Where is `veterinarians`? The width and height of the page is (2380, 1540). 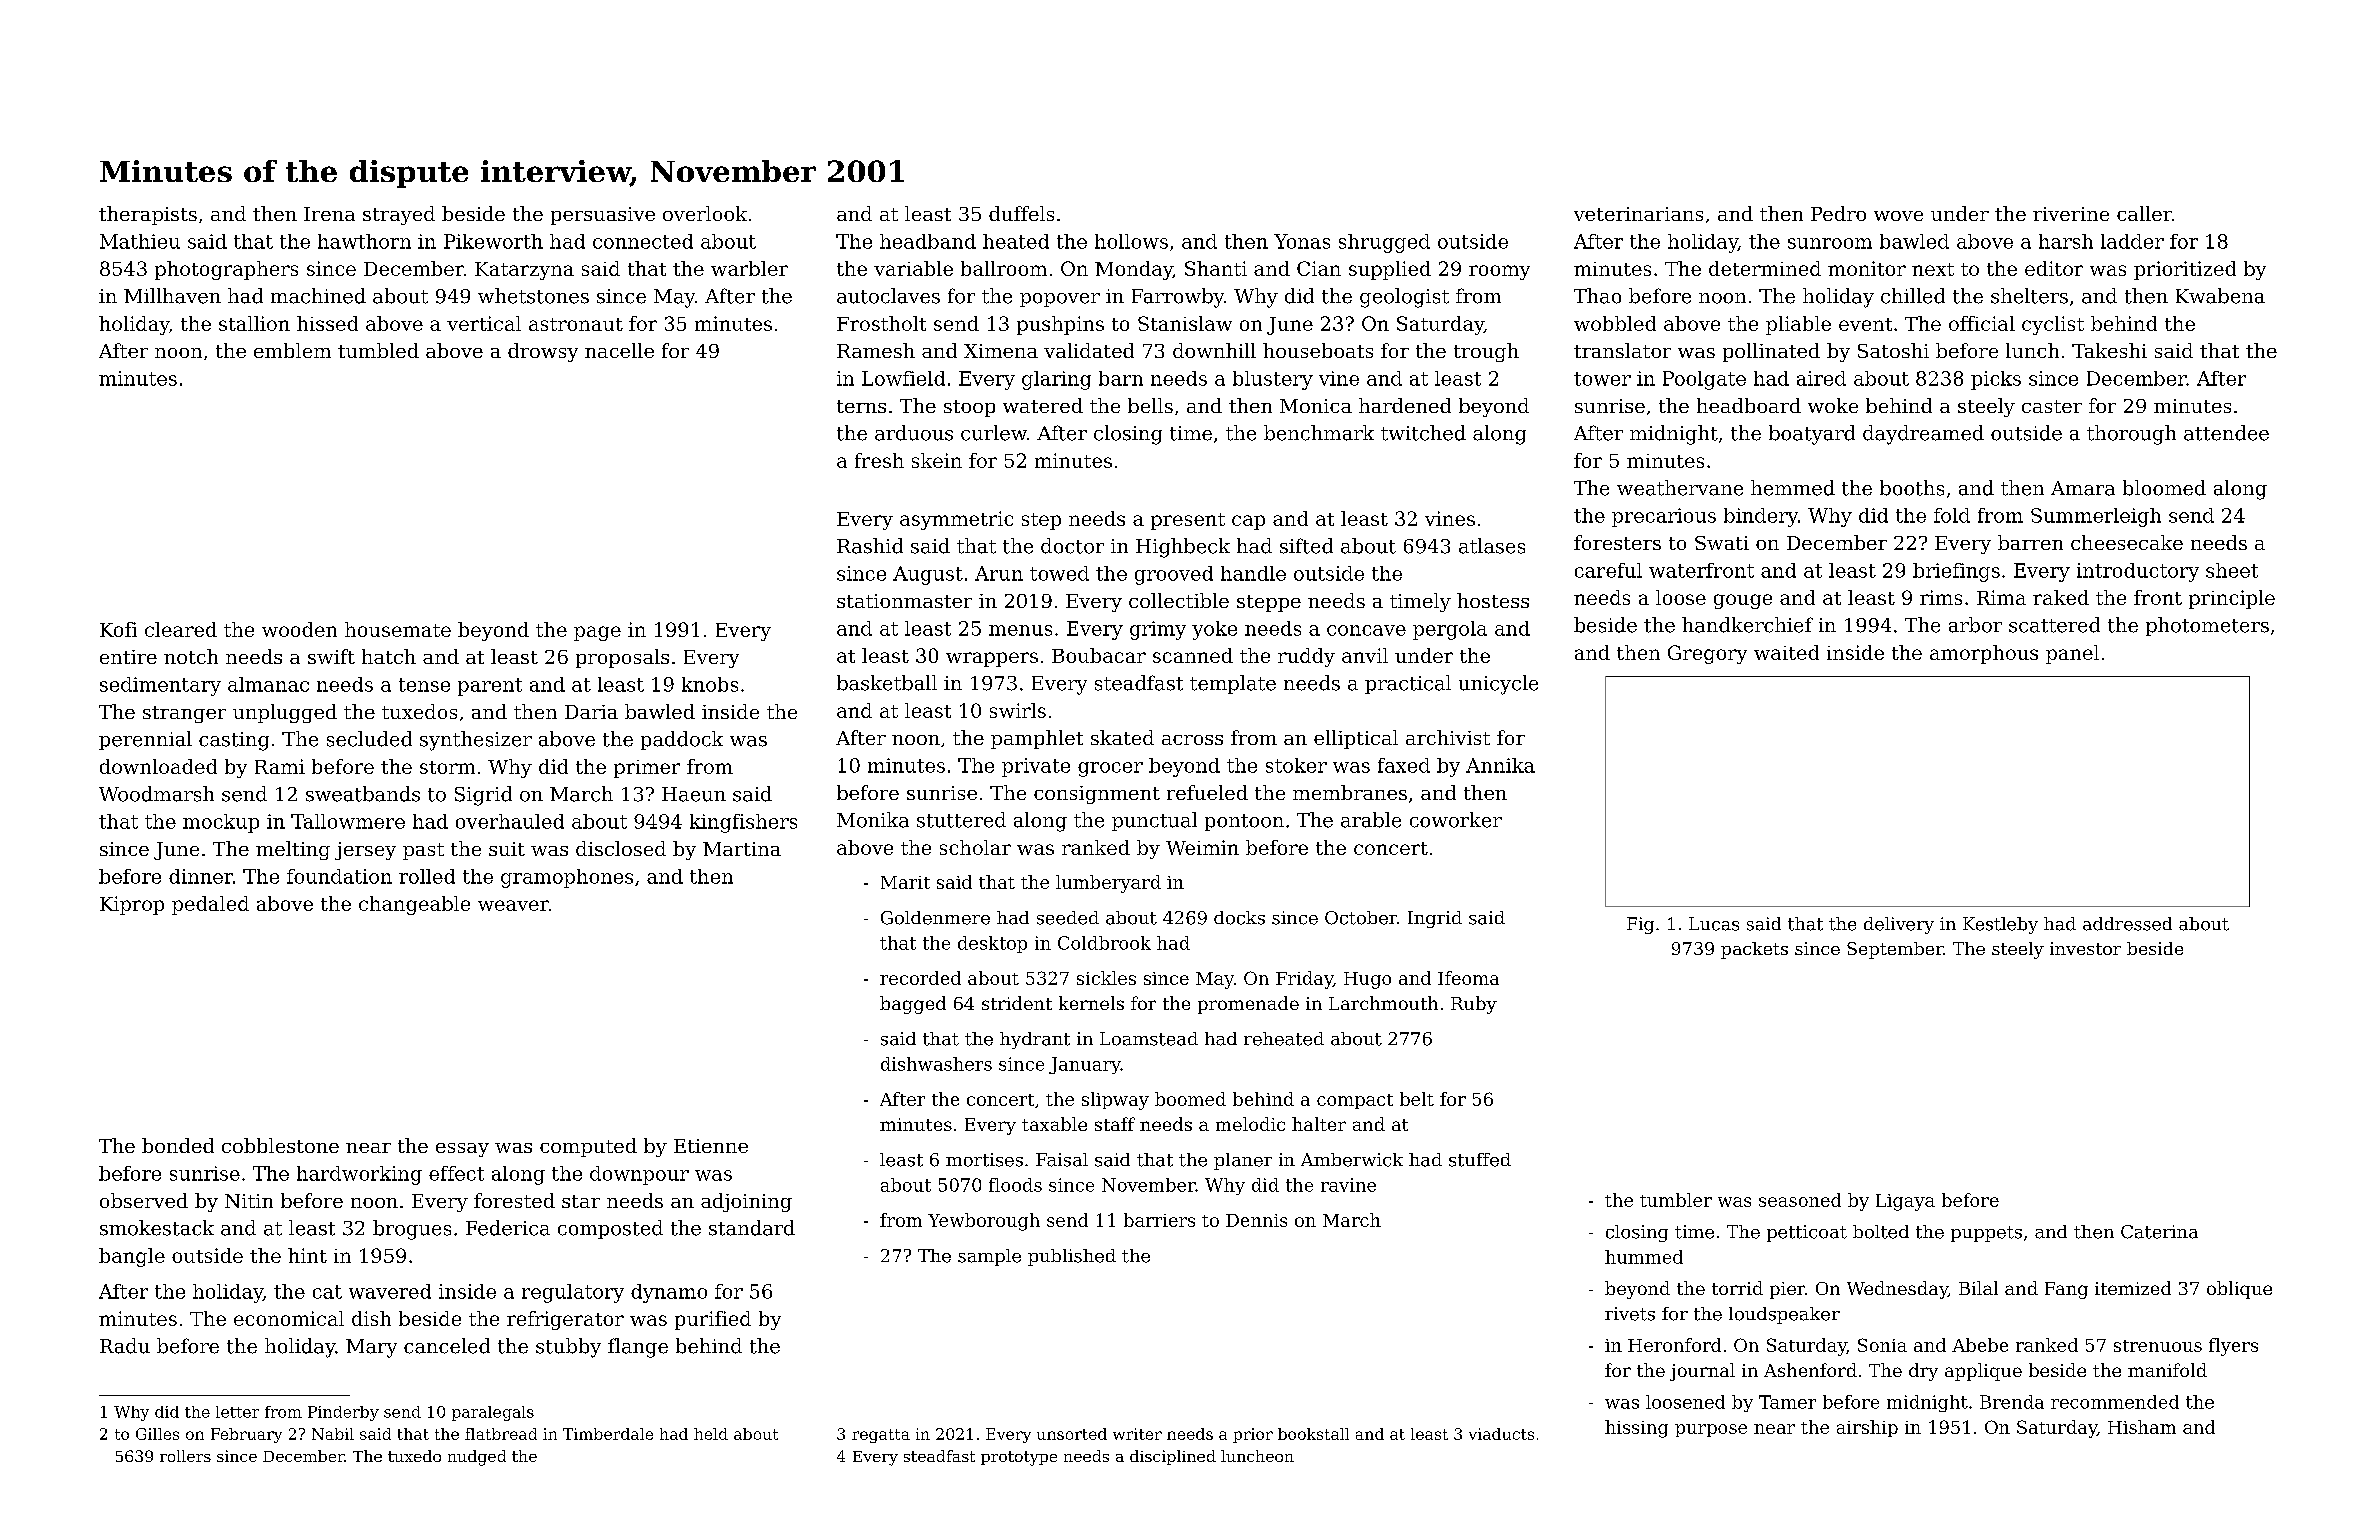 veterinarians is located at coordinates (1638, 214).
